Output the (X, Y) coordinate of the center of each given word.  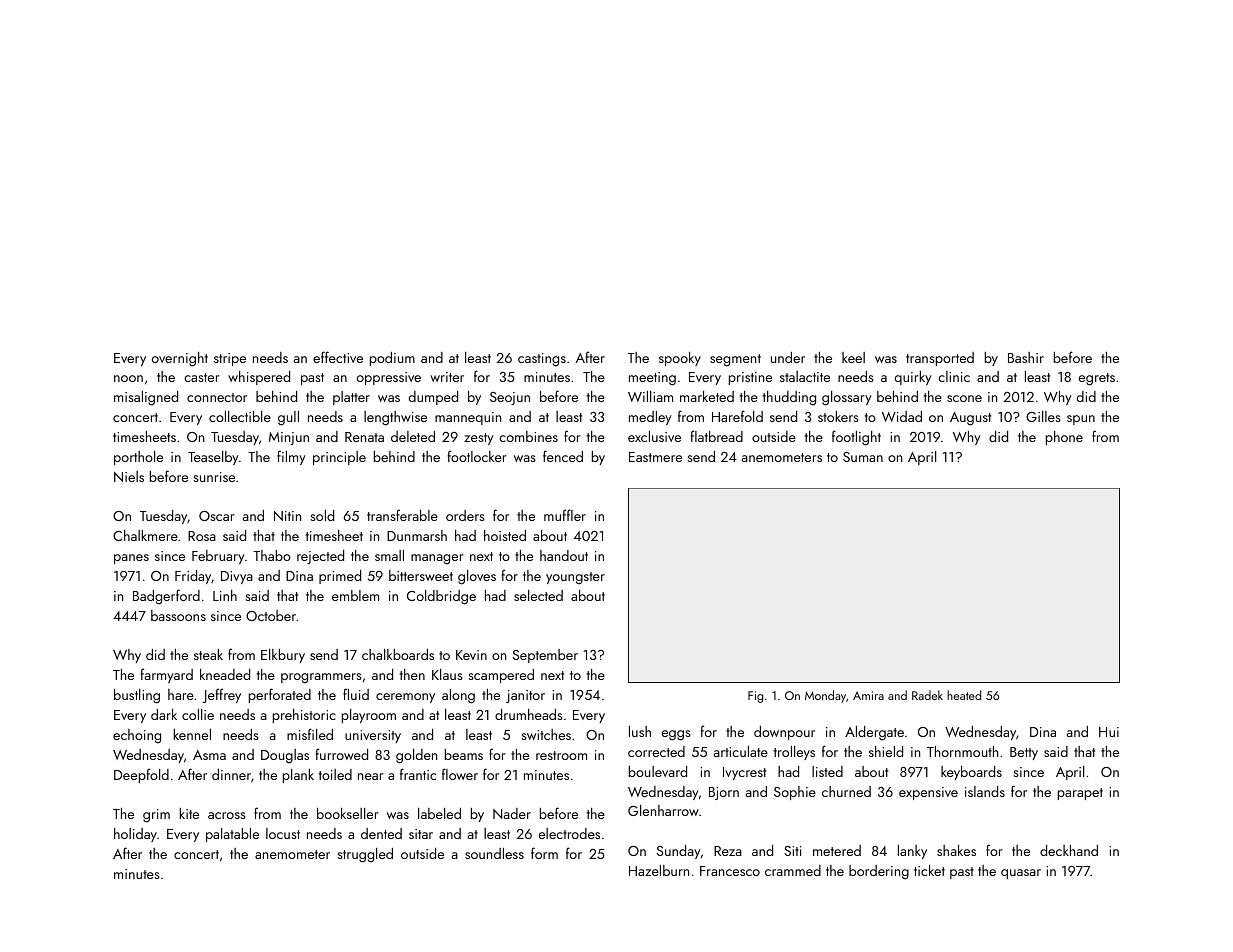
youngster (575, 578)
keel (853, 357)
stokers (838, 416)
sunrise (214, 477)
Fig (755, 697)
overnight (180, 359)
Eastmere (655, 457)
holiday (135, 835)
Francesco (730, 871)
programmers (321, 678)
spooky (680, 359)
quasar (1021, 874)
